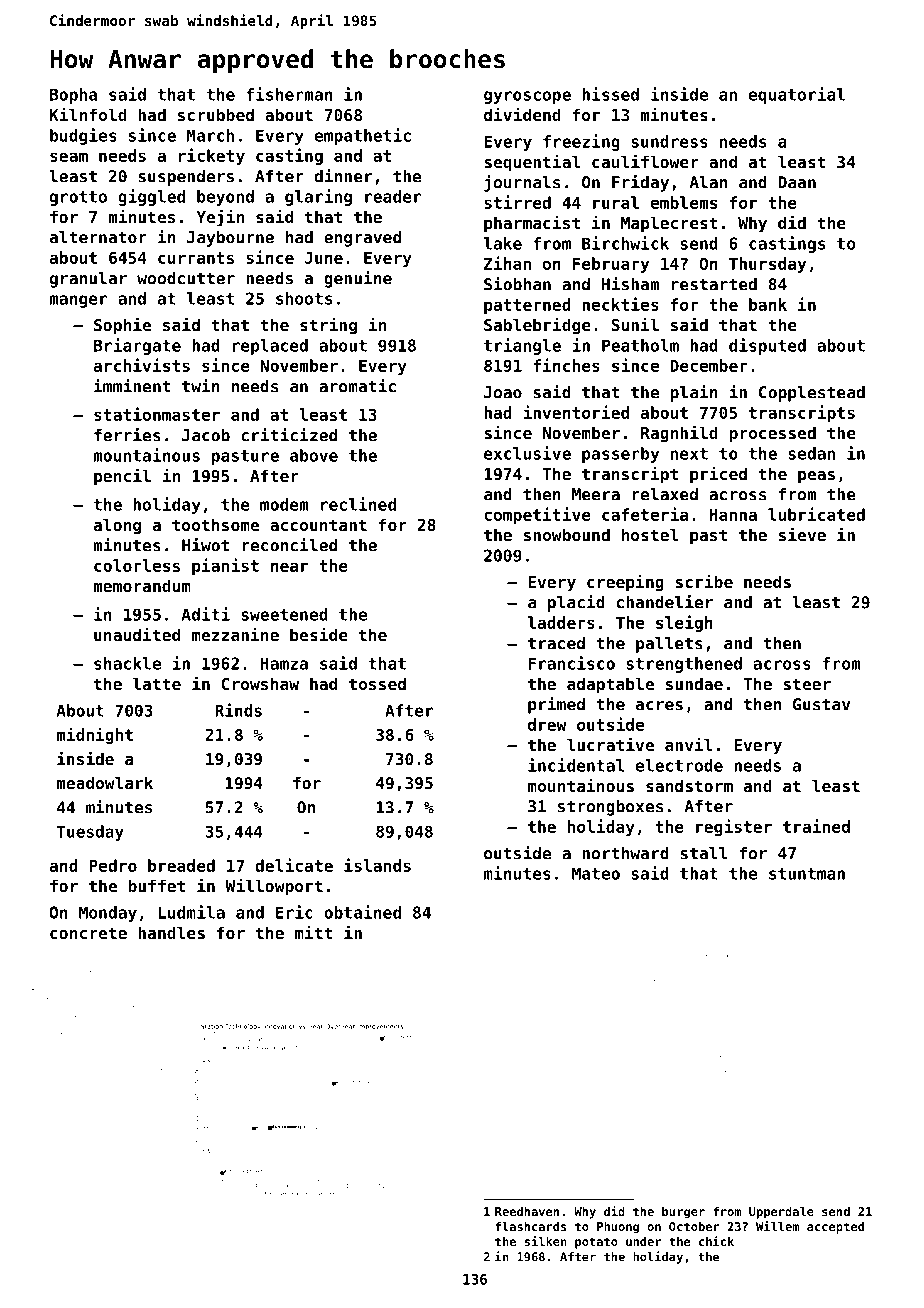 The height and width of the image is (1308, 924). What do you see at coordinates (377, 865) in the image?
I see `islands` at bounding box center [377, 865].
